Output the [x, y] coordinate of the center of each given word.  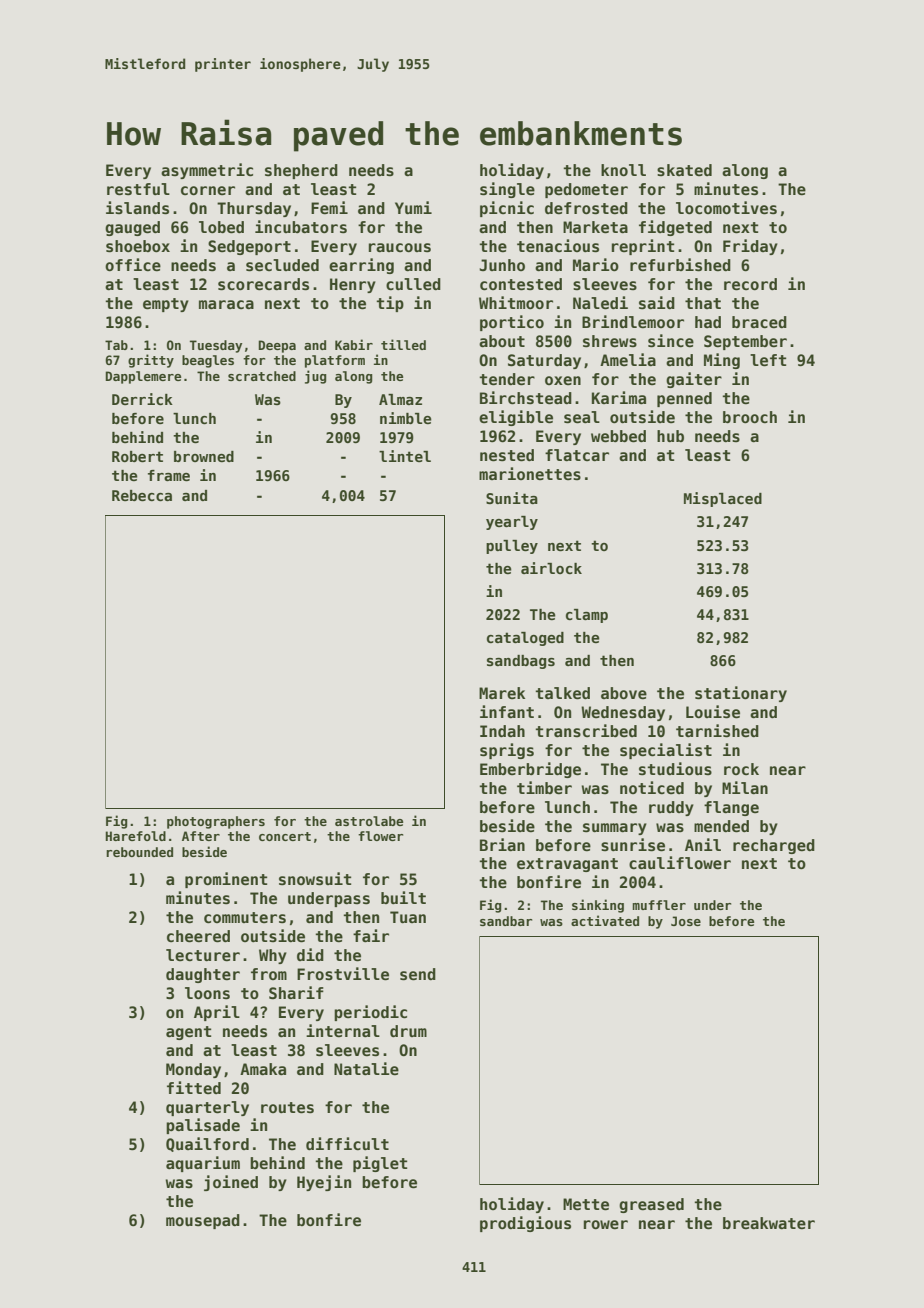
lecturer [203, 955]
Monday [193, 1070]
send [418, 974]
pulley [512, 547]
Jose [686, 921]
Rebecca [142, 495]
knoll [623, 170]
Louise [713, 712]
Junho [502, 265]
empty [166, 305]
